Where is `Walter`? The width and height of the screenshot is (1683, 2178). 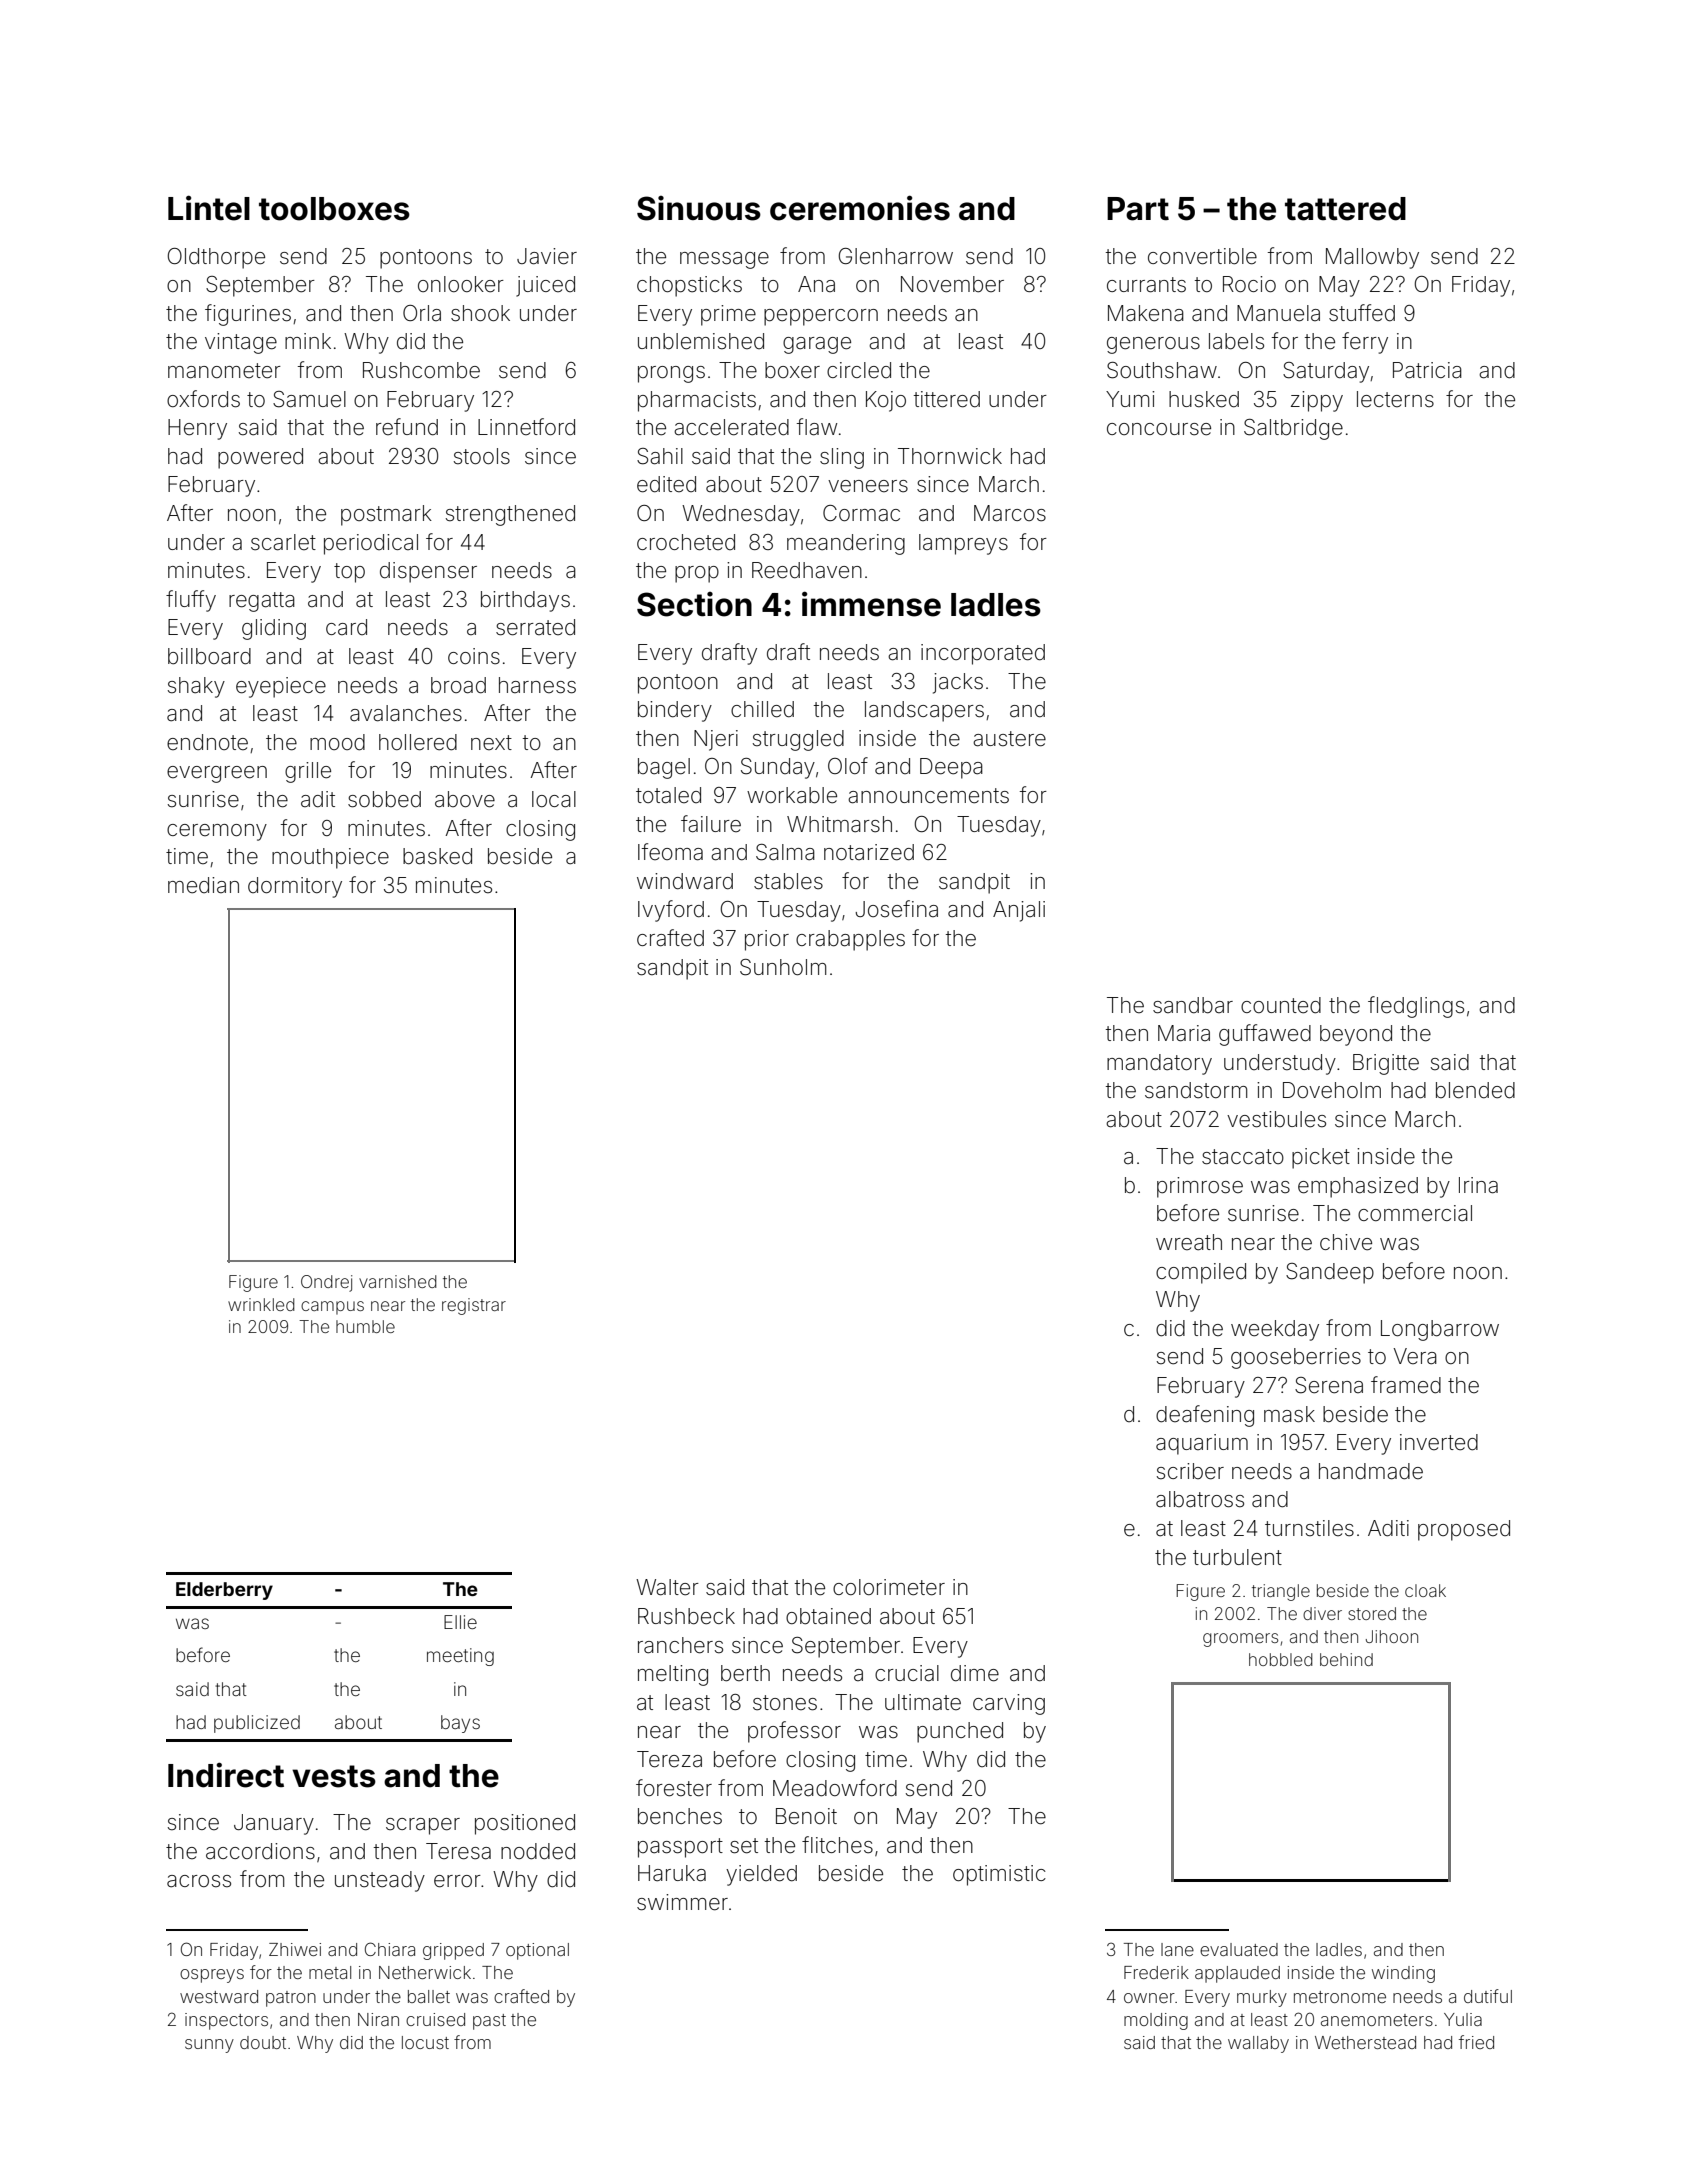
Walter is located at coordinates (667, 1587).
